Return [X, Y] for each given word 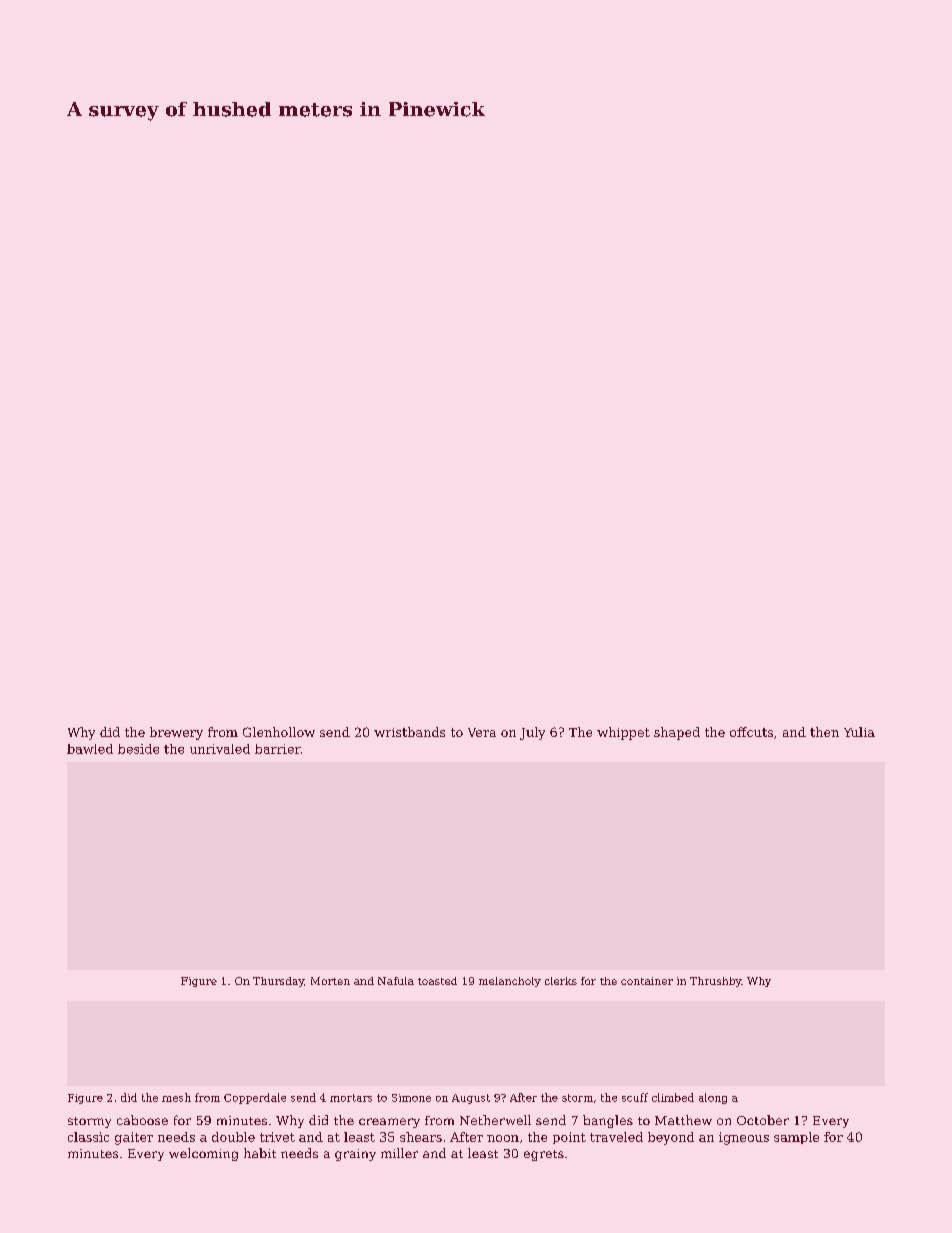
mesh [176, 1097]
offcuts [751, 732]
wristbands [409, 732]
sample [796, 1138]
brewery [176, 733]
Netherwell [495, 1120]
